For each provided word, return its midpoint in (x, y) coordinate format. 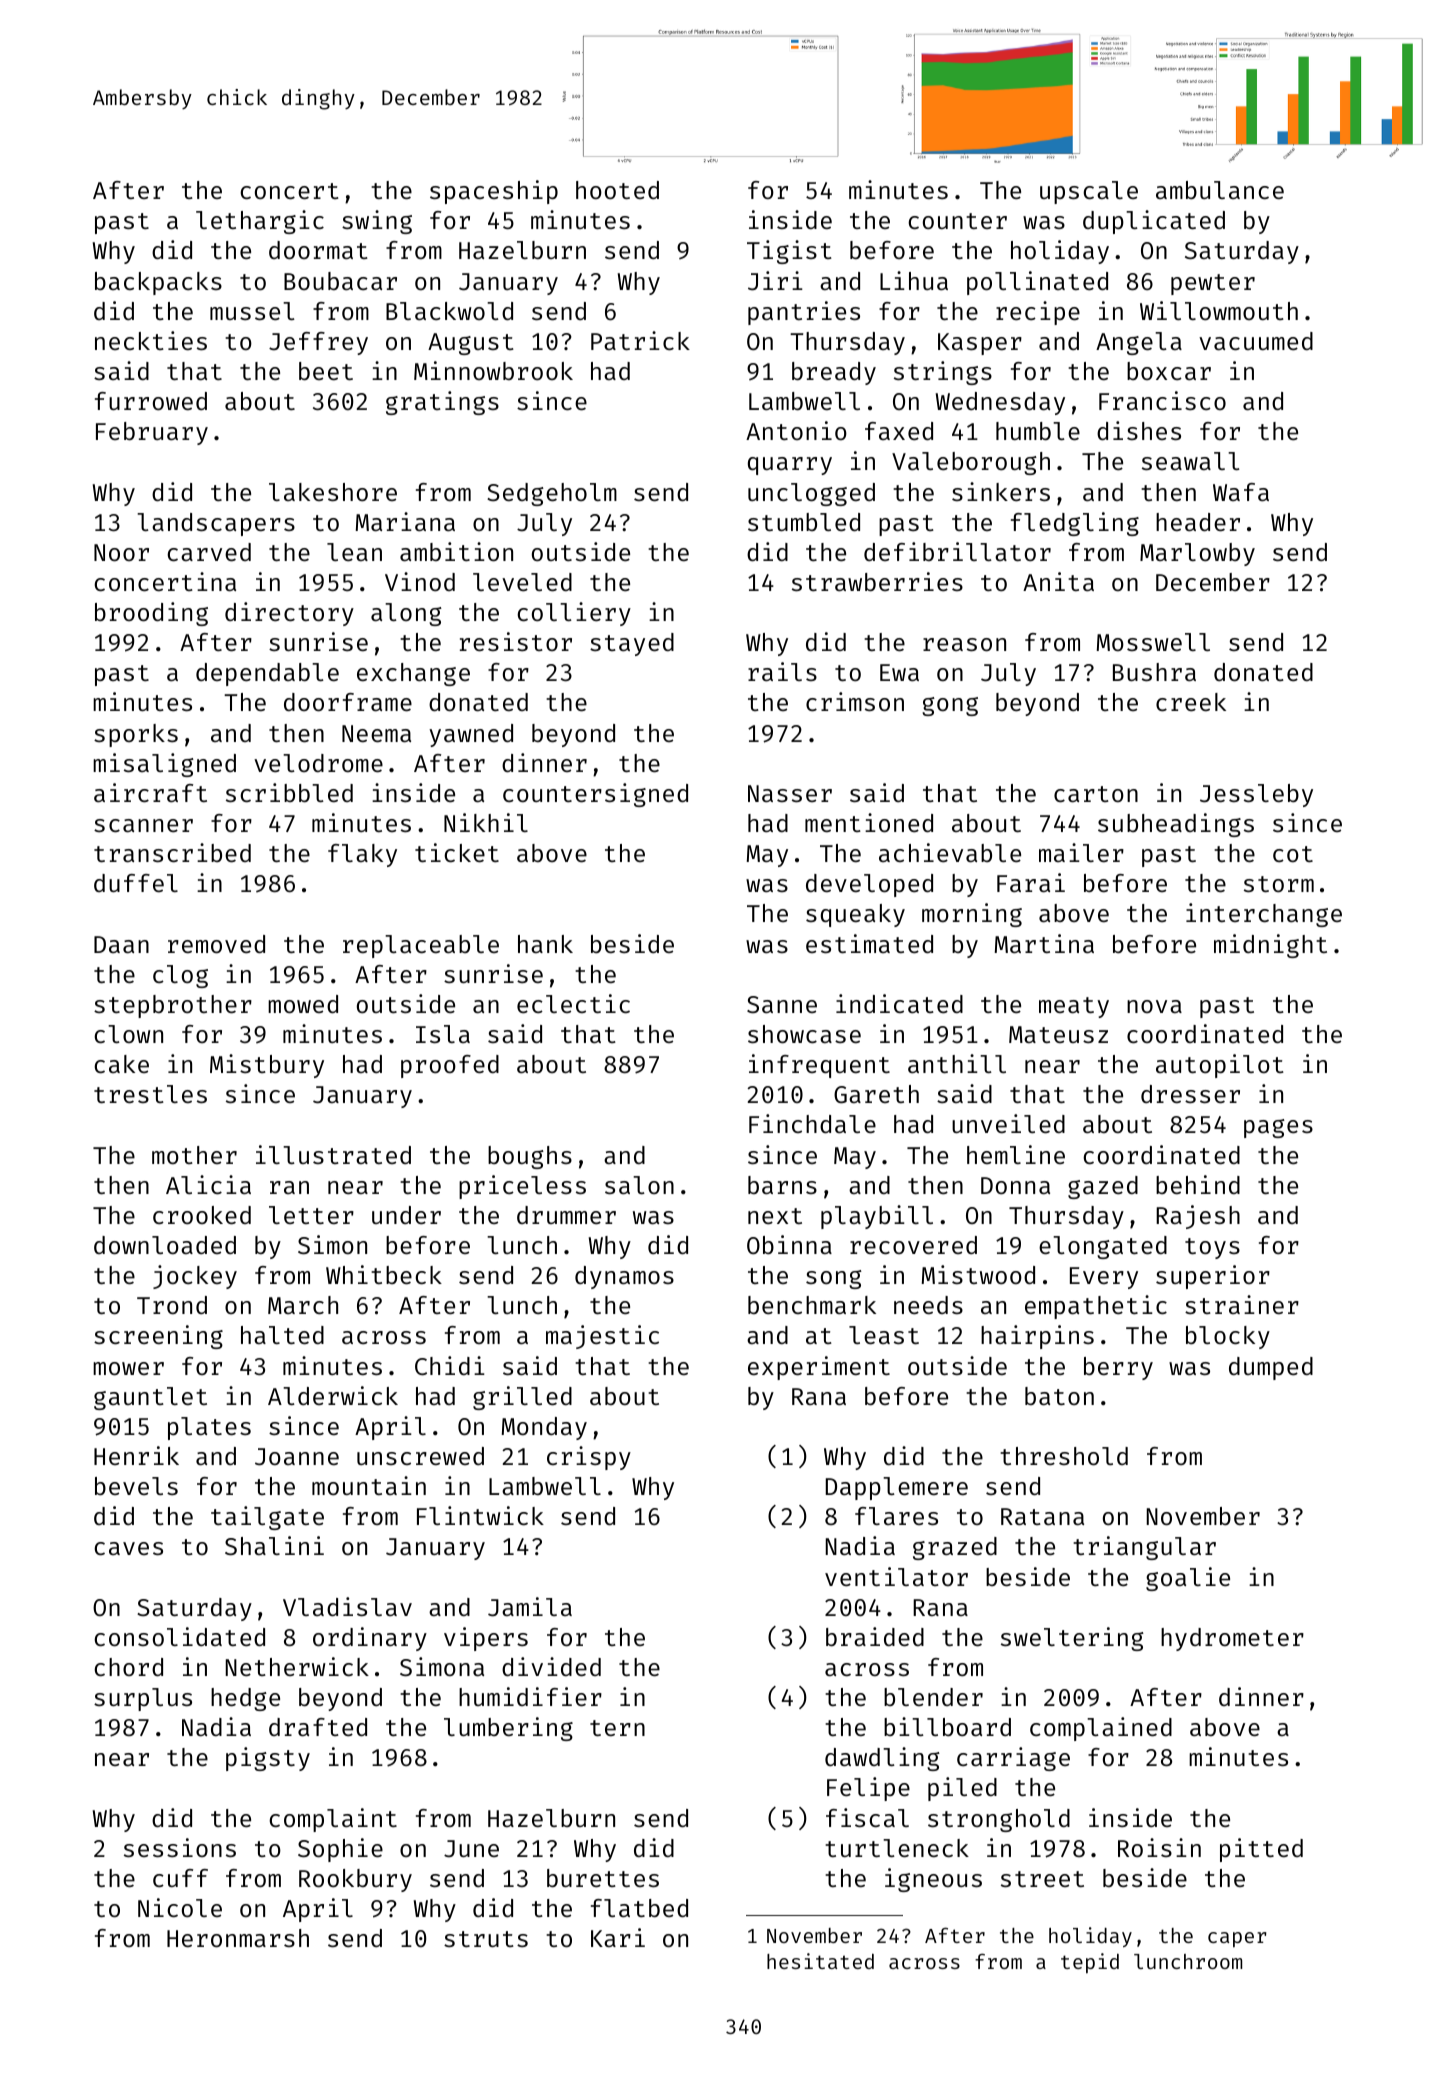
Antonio (796, 430)
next (775, 1216)
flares (896, 1516)
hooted (617, 190)
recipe (1038, 313)
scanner (143, 825)
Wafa (1241, 492)
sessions (180, 1847)
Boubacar (340, 281)
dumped (1271, 1368)
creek (1191, 702)
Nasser (790, 793)
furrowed (151, 401)
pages (1278, 1128)
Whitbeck (384, 1274)
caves (128, 1548)
